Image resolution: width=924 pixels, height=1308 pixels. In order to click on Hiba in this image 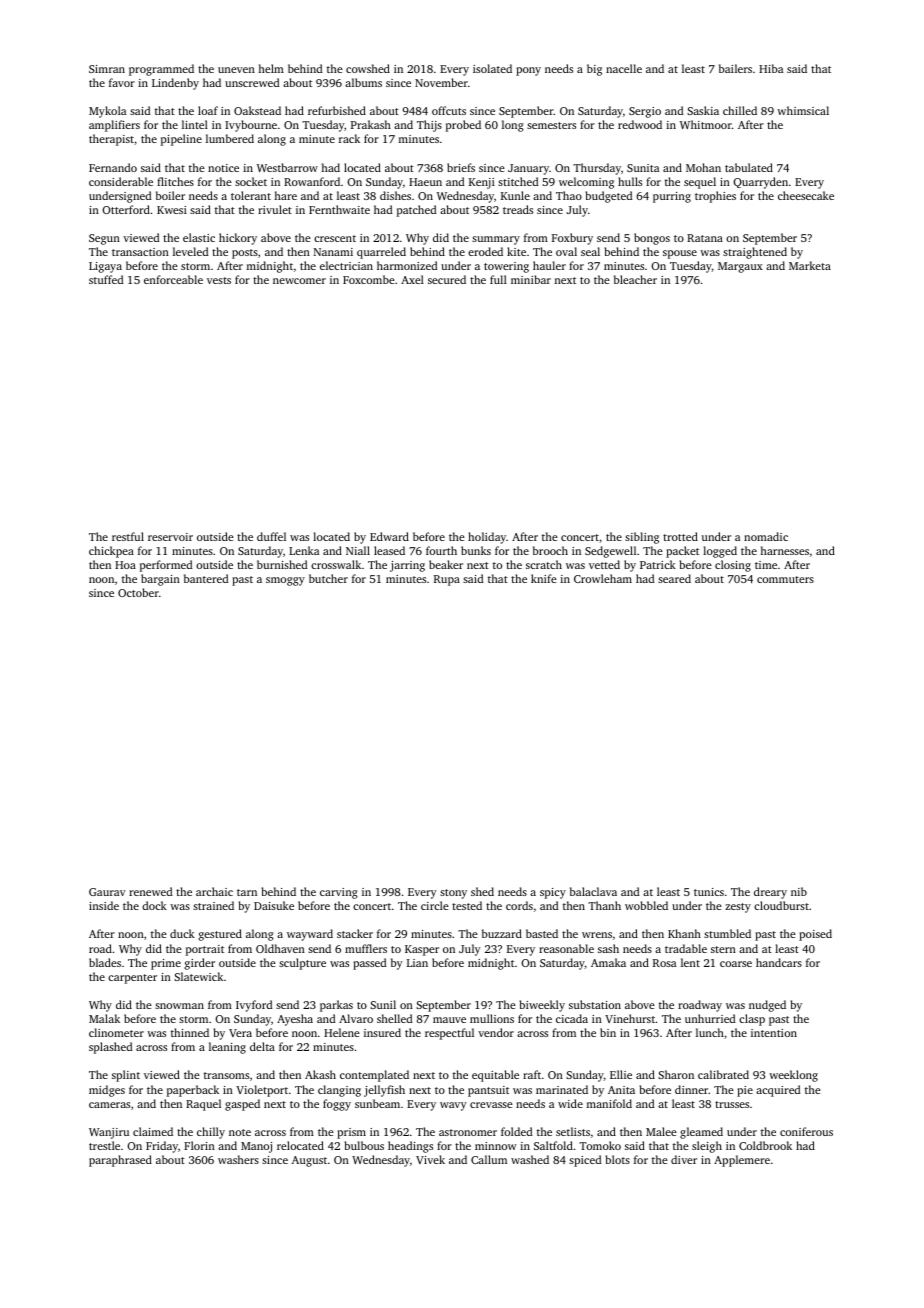, I will do `click(771, 68)`.
